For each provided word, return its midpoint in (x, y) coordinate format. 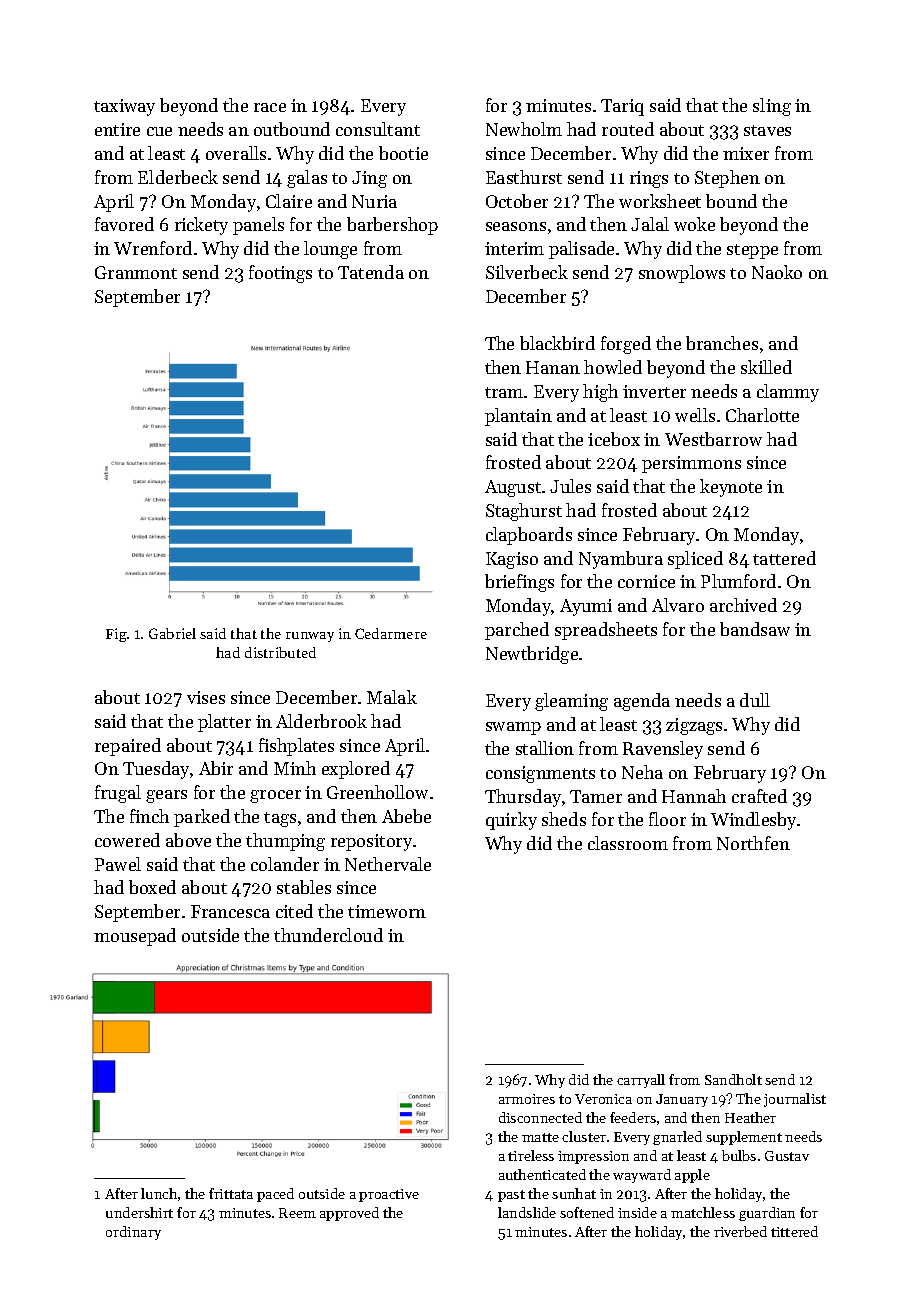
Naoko (777, 272)
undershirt (139, 1212)
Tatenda (371, 272)
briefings (519, 583)
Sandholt (733, 1079)
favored (124, 224)
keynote (731, 488)
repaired (128, 747)
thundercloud (328, 935)
